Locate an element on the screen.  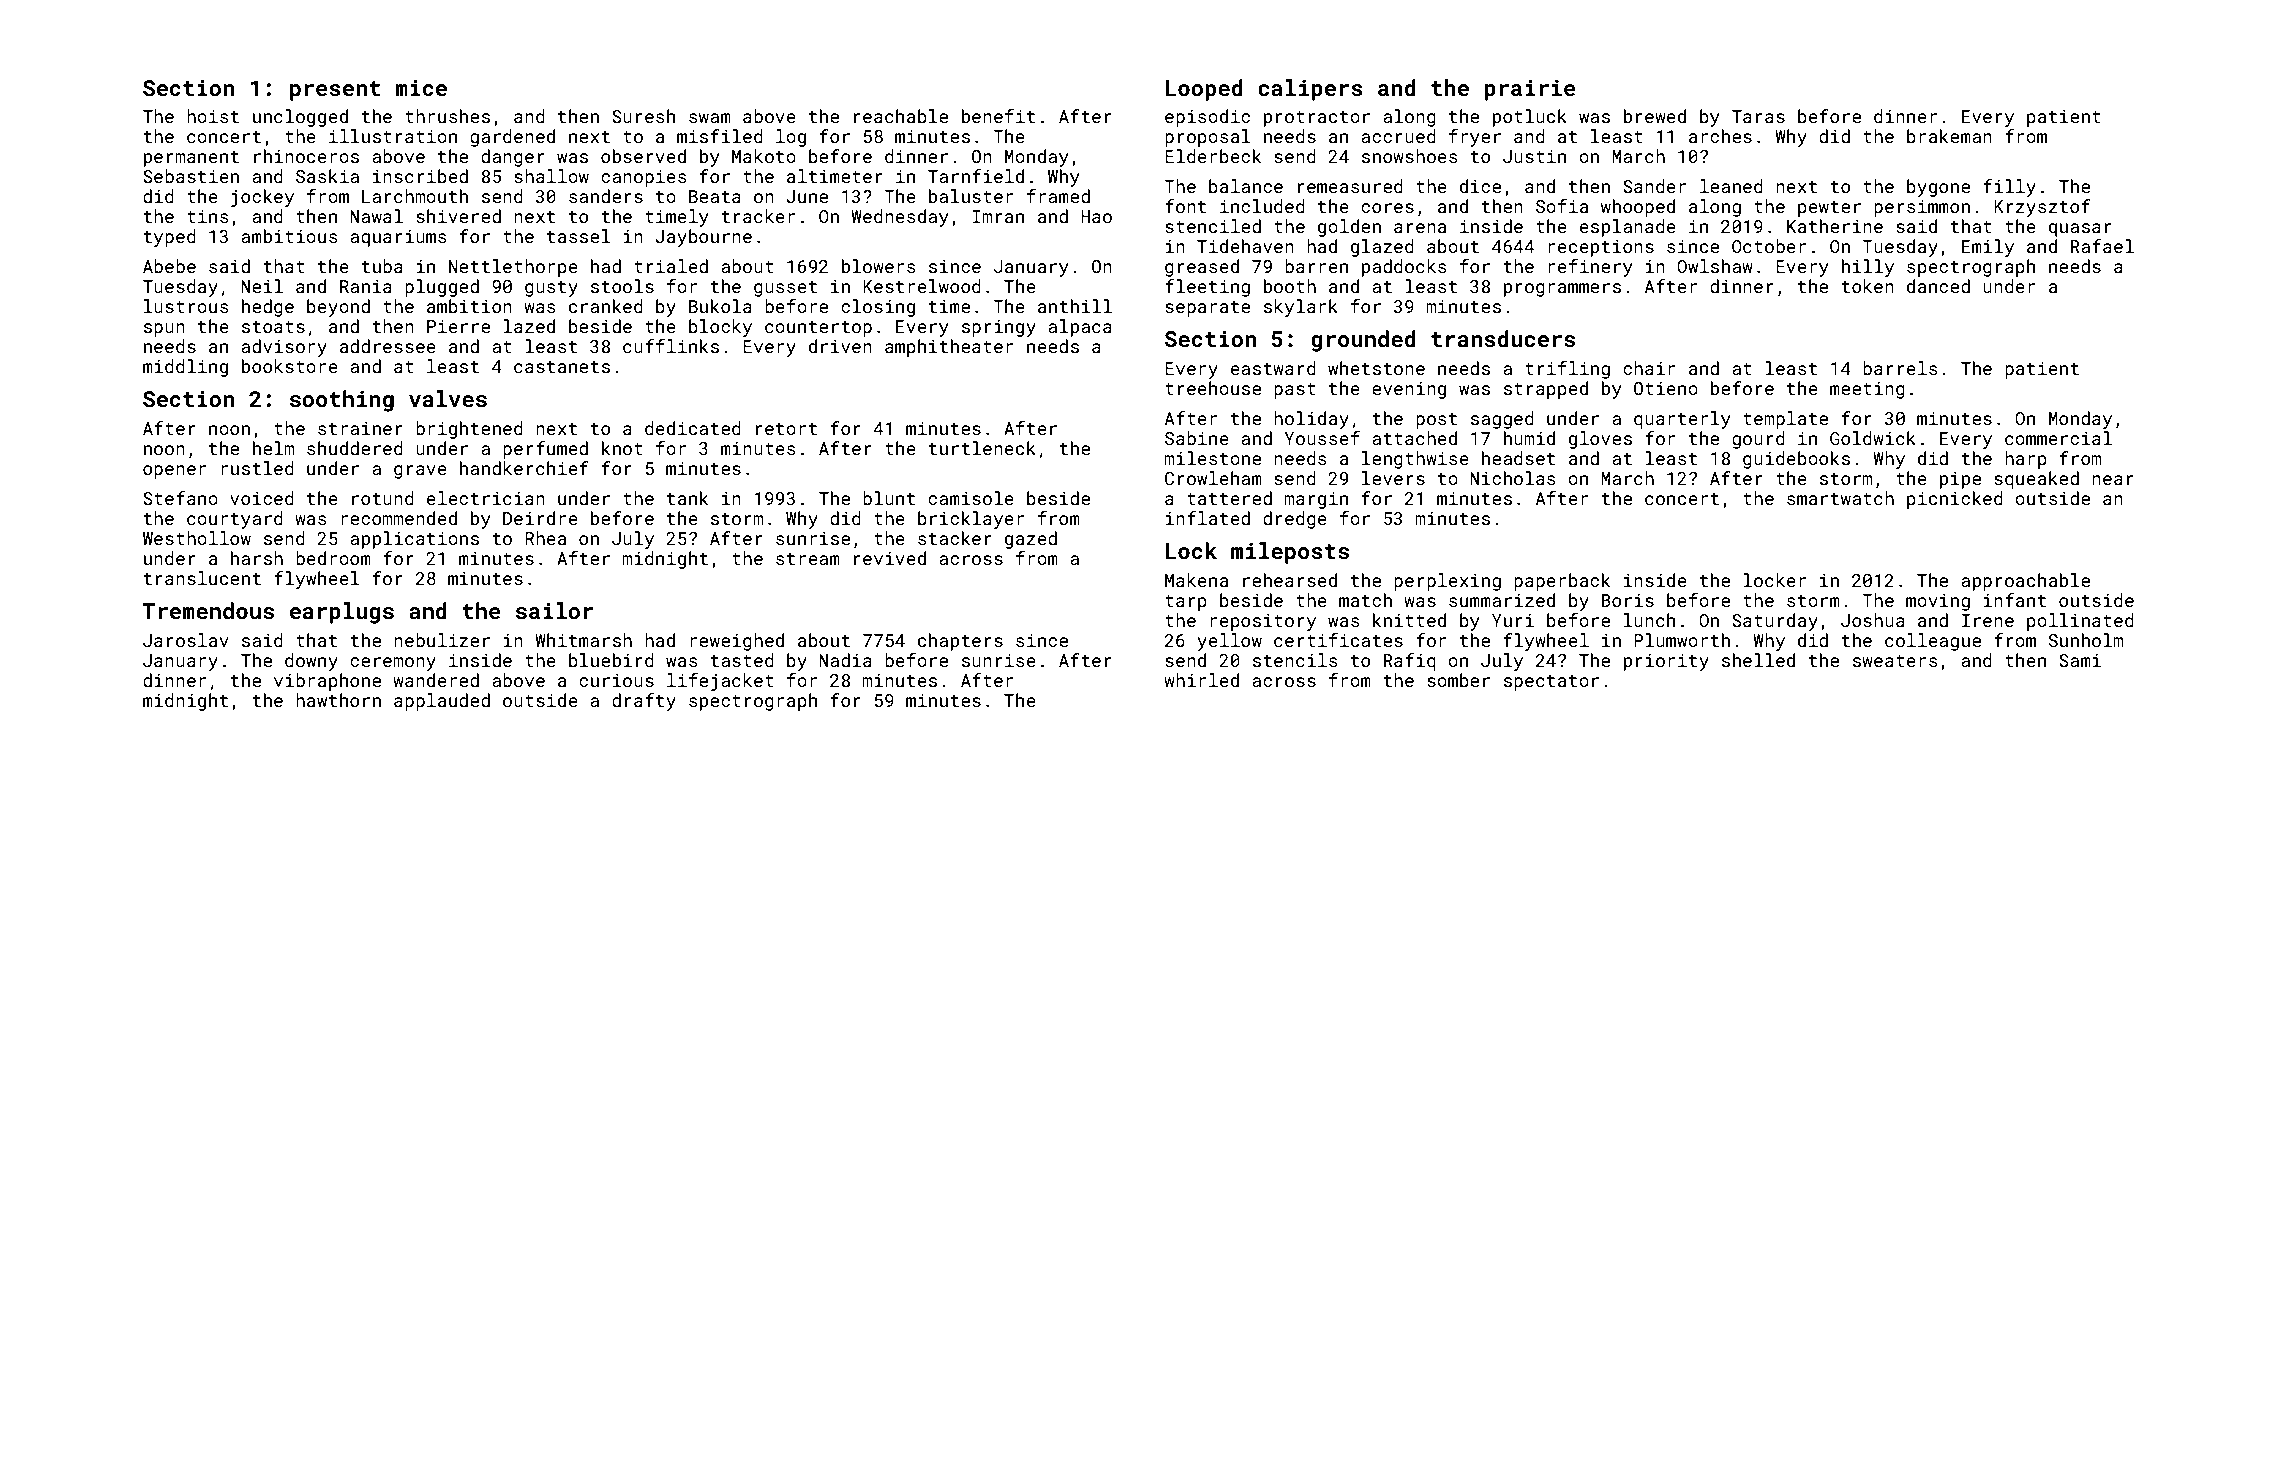
prairie is located at coordinates (1530, 90).
